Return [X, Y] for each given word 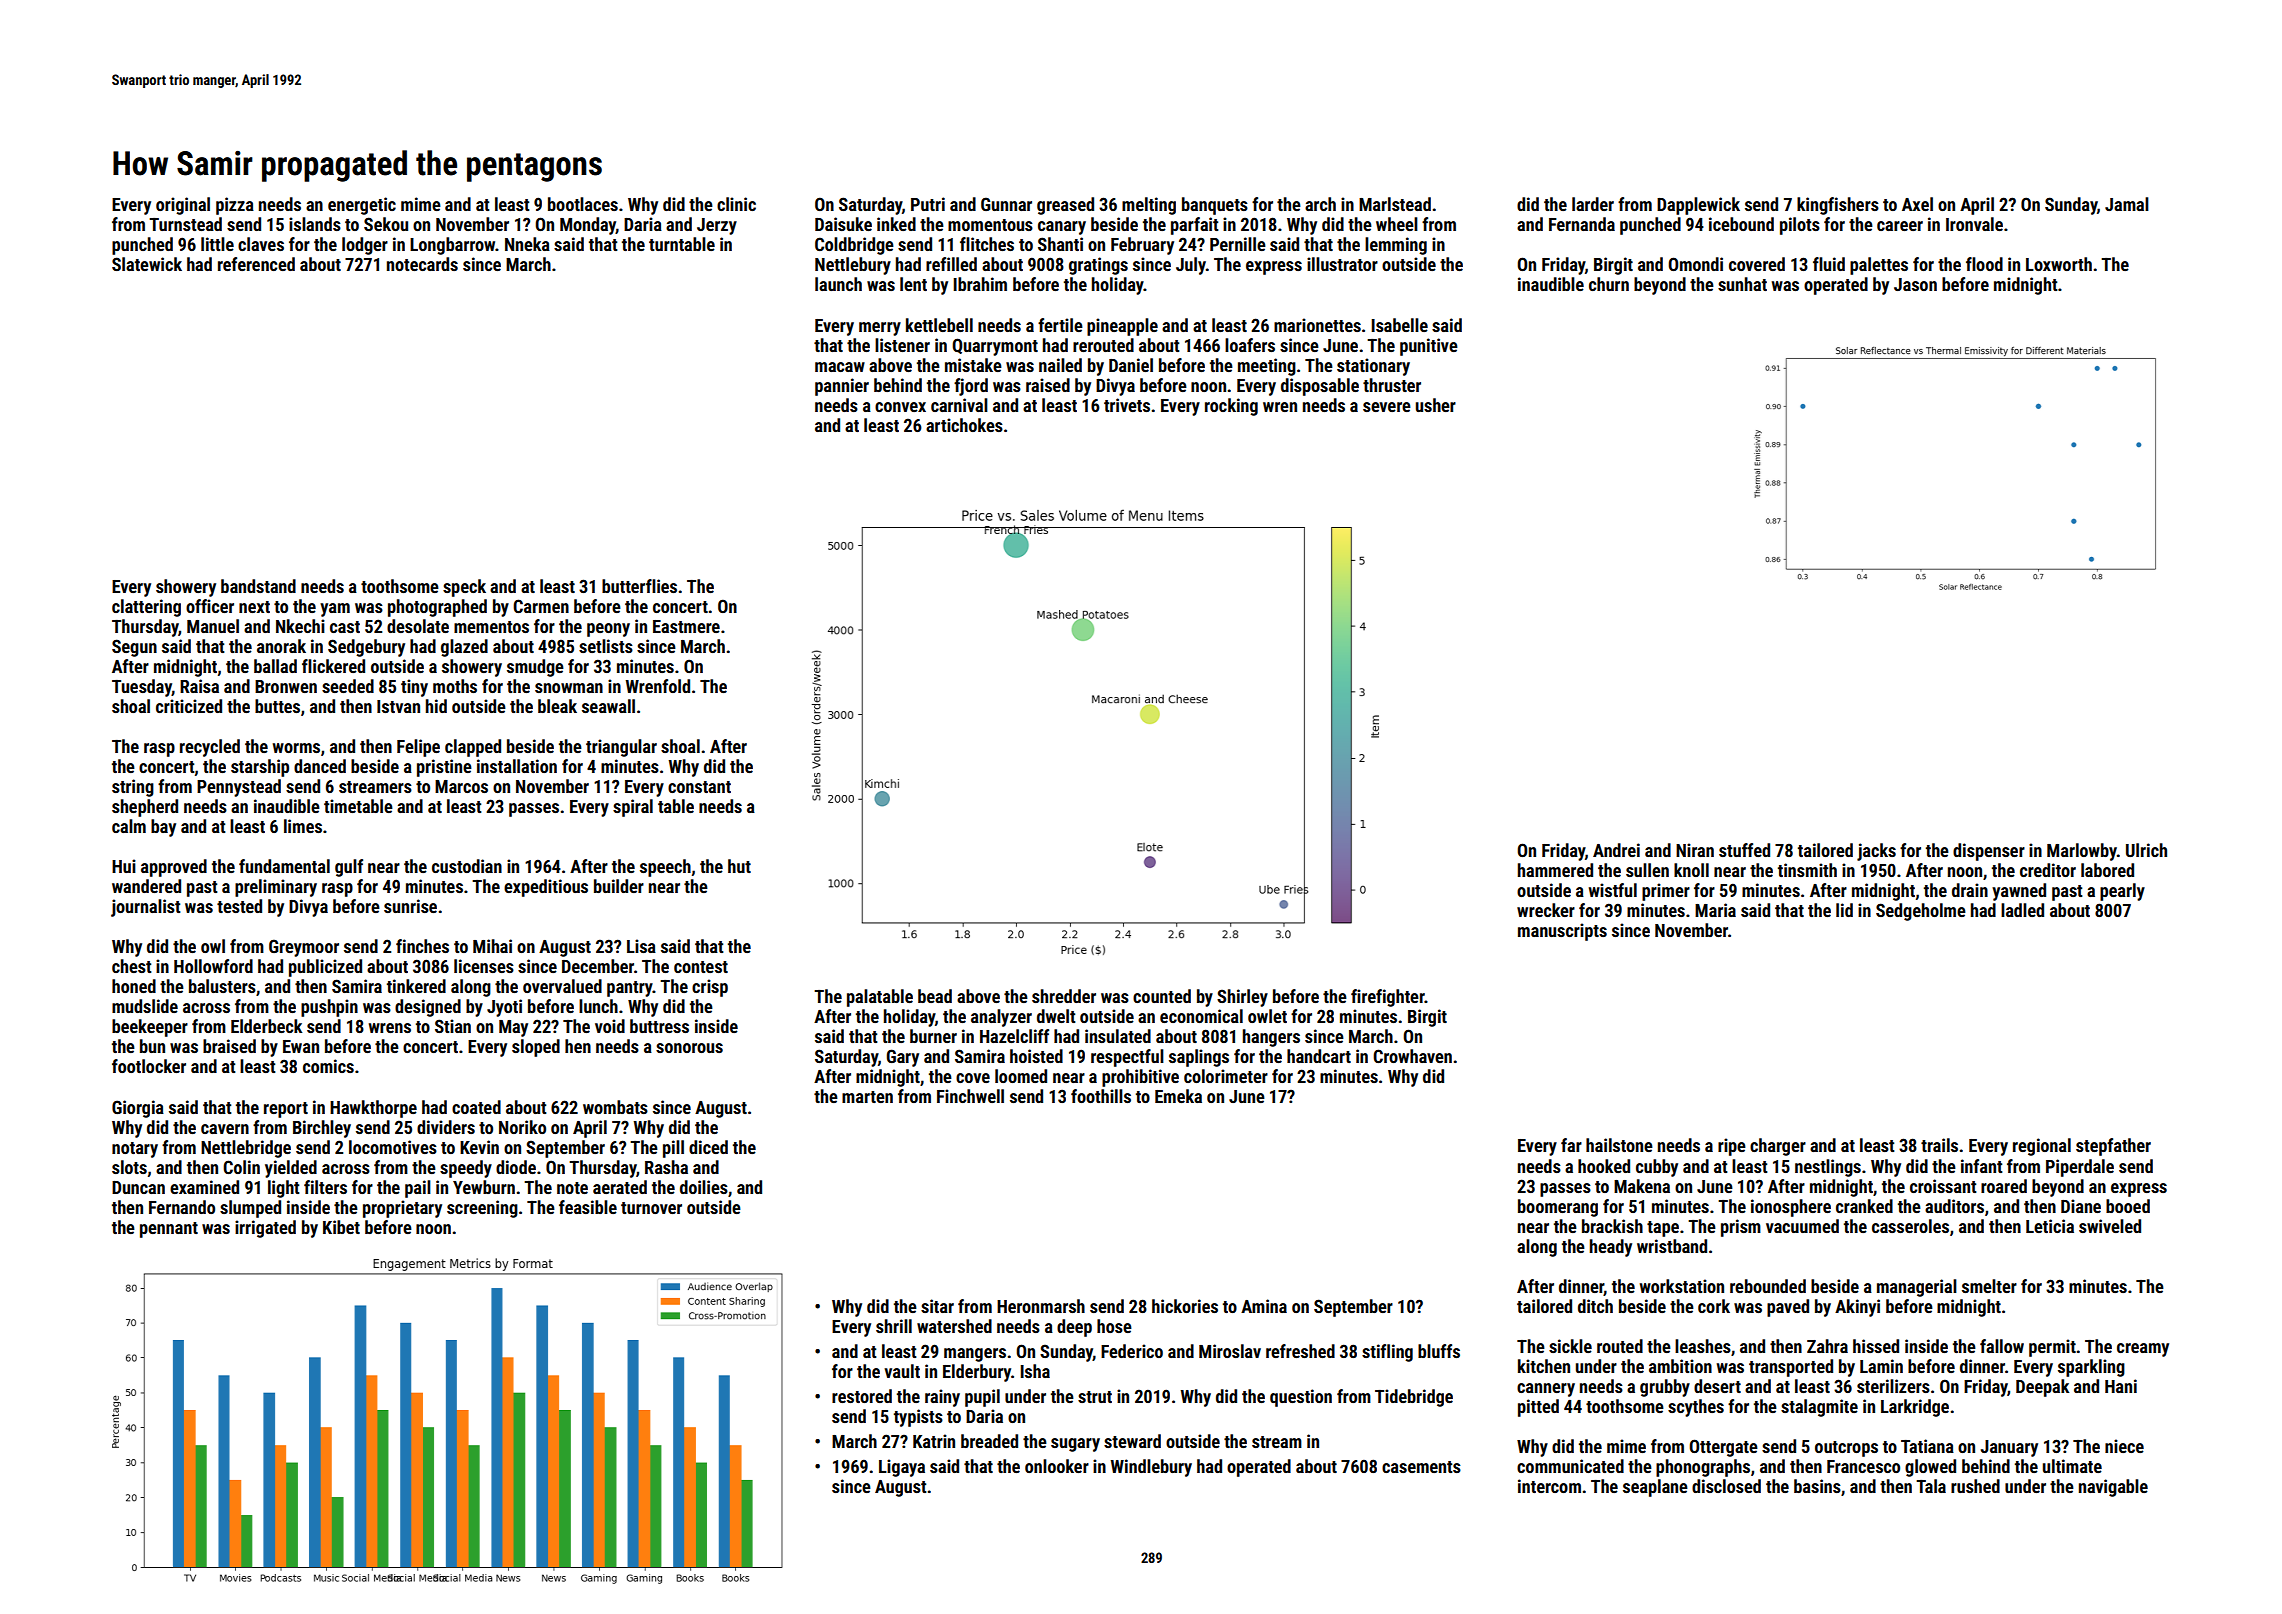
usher [1436, 405]
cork [1714, 1306]
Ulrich [2146, 850]
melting [1149, 206]
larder [1593, 204]
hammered [1555, 870]
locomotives [393, 1147]
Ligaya [902, 1468]
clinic [736, 204]
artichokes [964, 425]
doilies [704, 1187]
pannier [842, 387]
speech [665, 868]
